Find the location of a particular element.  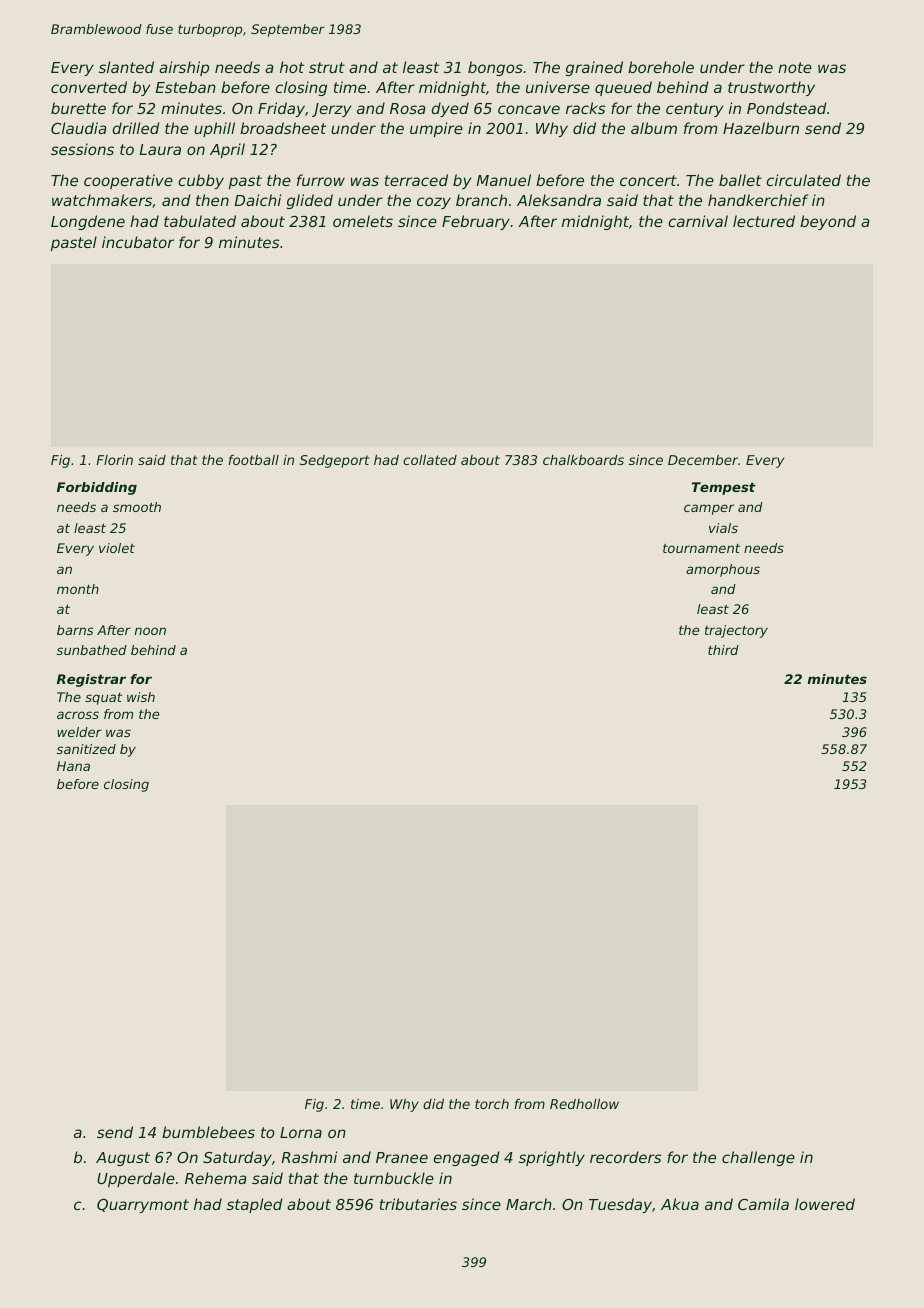

racks is located at coordinates (585, 108).
